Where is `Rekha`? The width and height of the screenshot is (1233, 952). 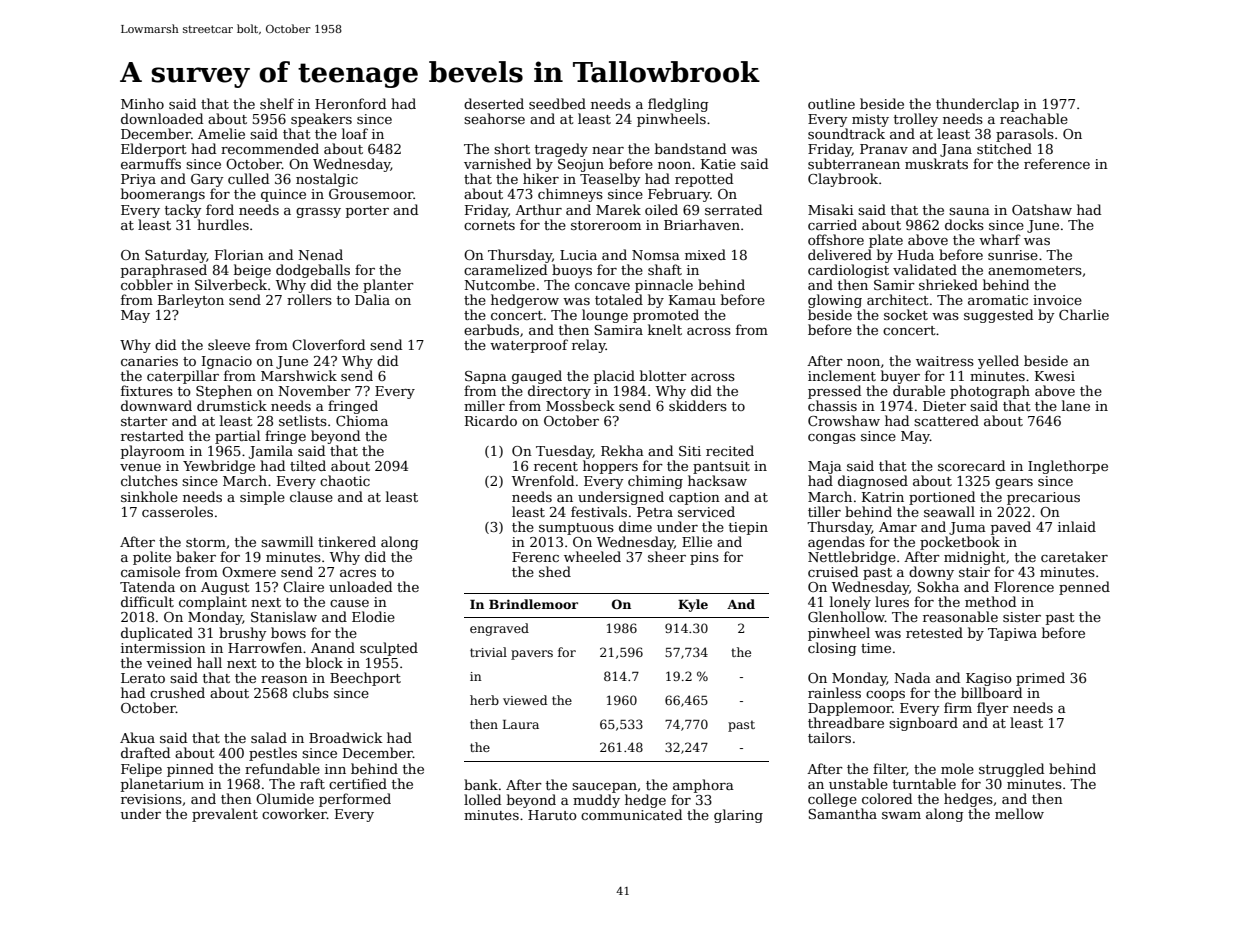
Rekha is located at coordinates (622, 450).
